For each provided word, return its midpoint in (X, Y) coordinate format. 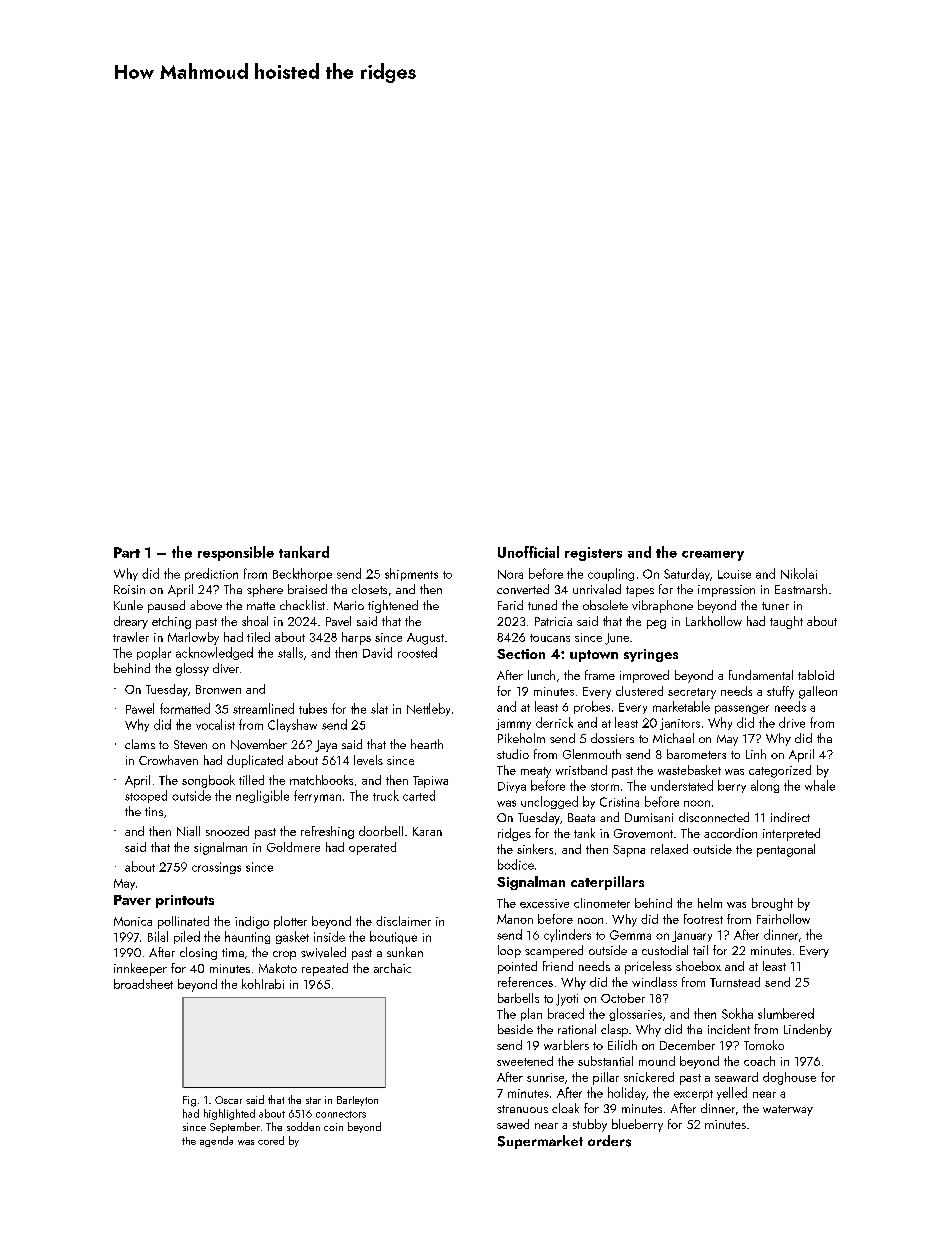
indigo (252, 922)
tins (154, 811)
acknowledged (214, 653)
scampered (554, 951)
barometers (696, 754)
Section (521, 654)
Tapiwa (430, 782)
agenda (216, 1141)
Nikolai (799, 573)
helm (710, 903)
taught (786, 622)
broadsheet (143, 984)
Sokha (737, 1013)
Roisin (129, 589)
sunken (405, 952)
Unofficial (528, 552)
